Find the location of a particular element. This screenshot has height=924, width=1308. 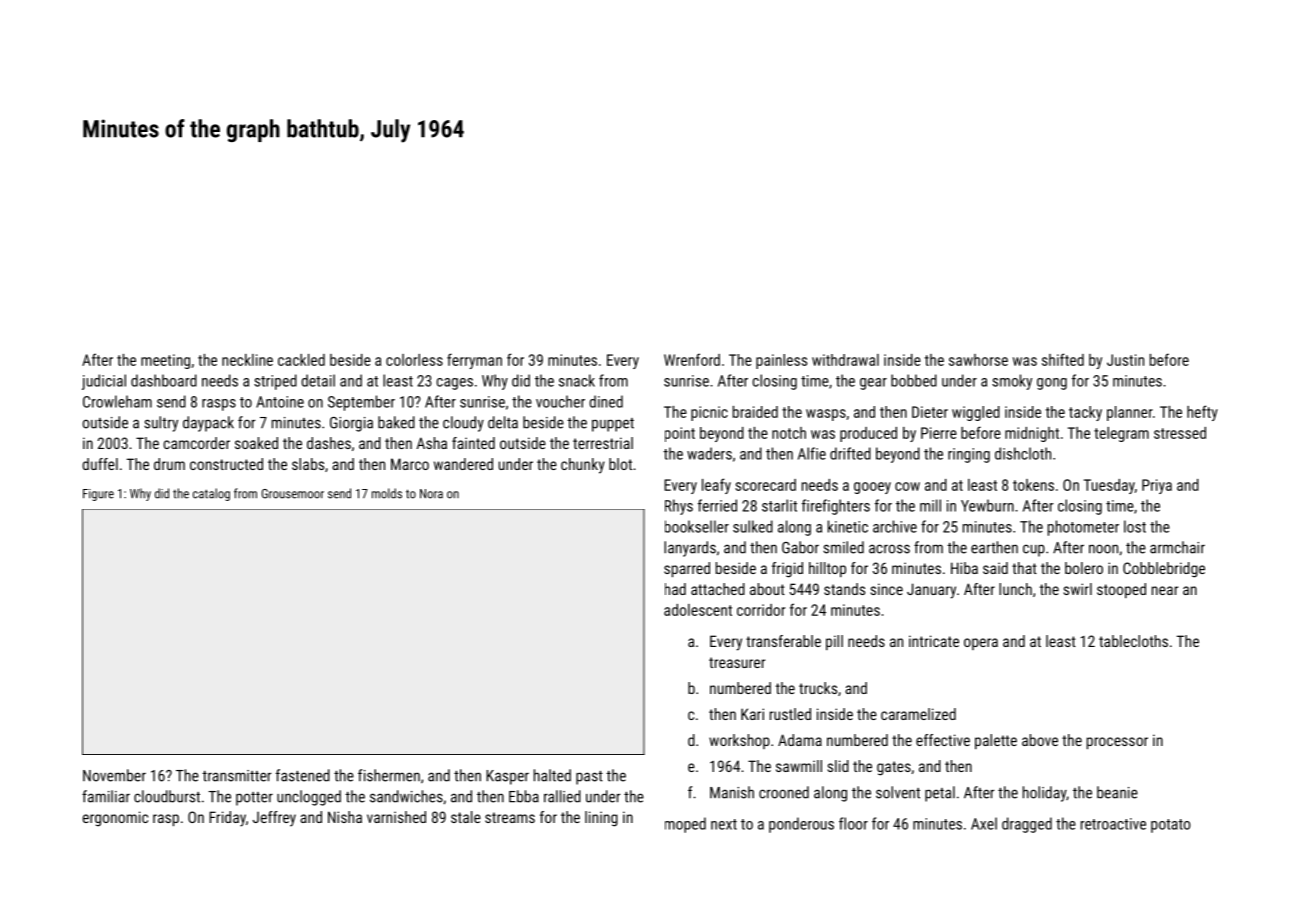

treasurer is located at coordinates (737, 662).
